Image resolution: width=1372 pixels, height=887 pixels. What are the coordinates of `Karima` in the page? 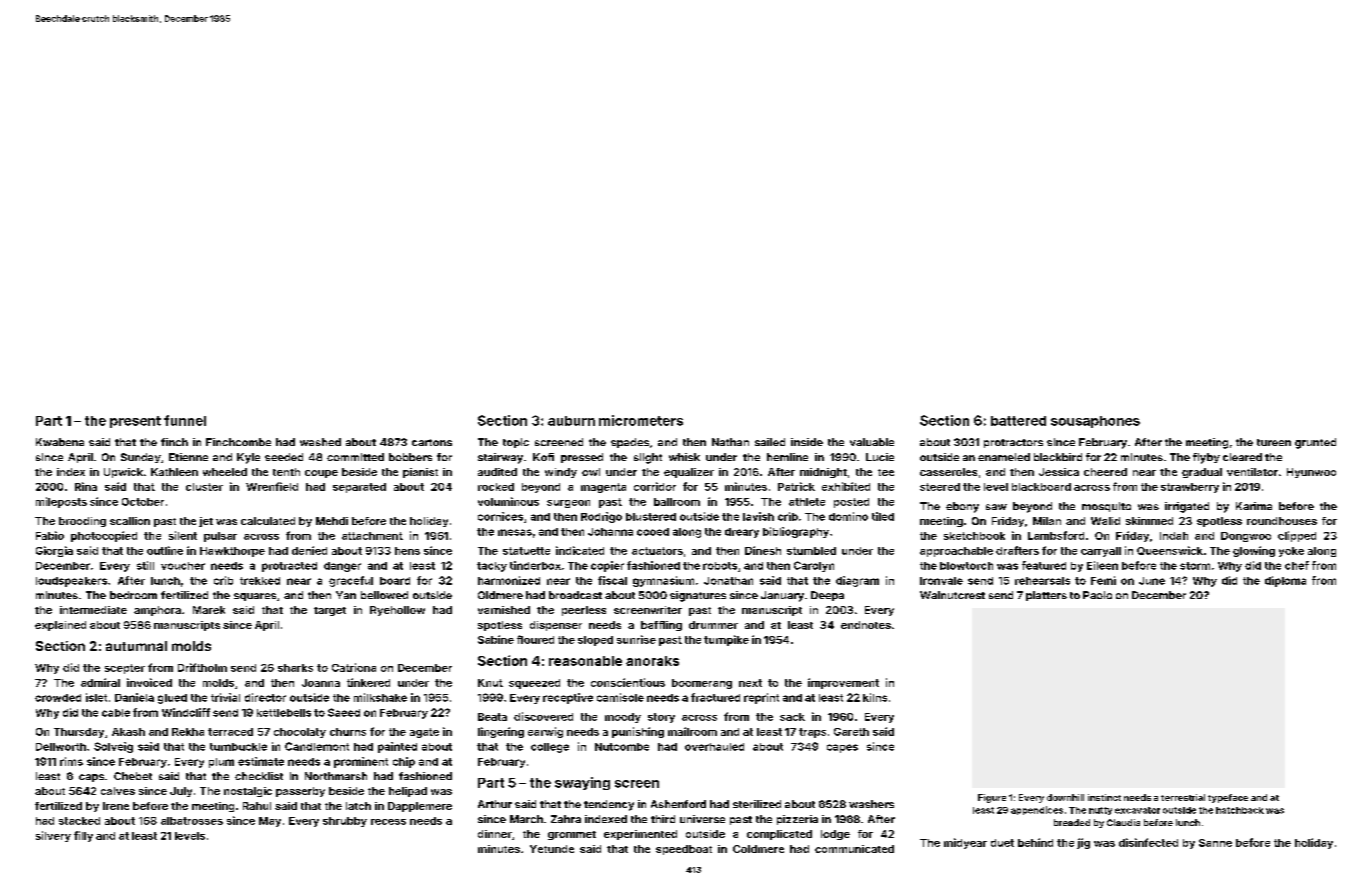 It's located at (1254, 506).
